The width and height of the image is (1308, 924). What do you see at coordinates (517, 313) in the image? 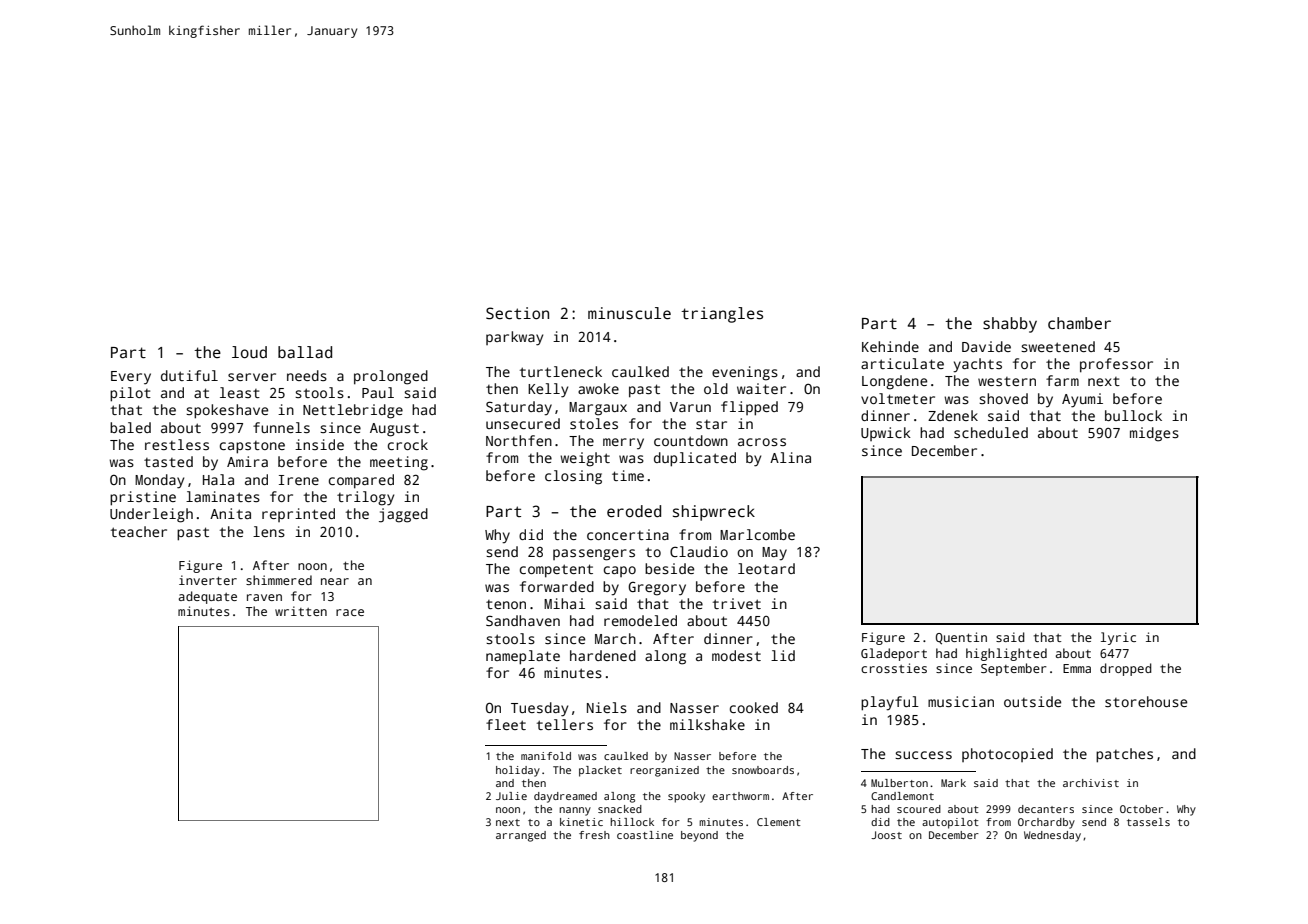
I see `Section` at bounding box center [517, 313].
